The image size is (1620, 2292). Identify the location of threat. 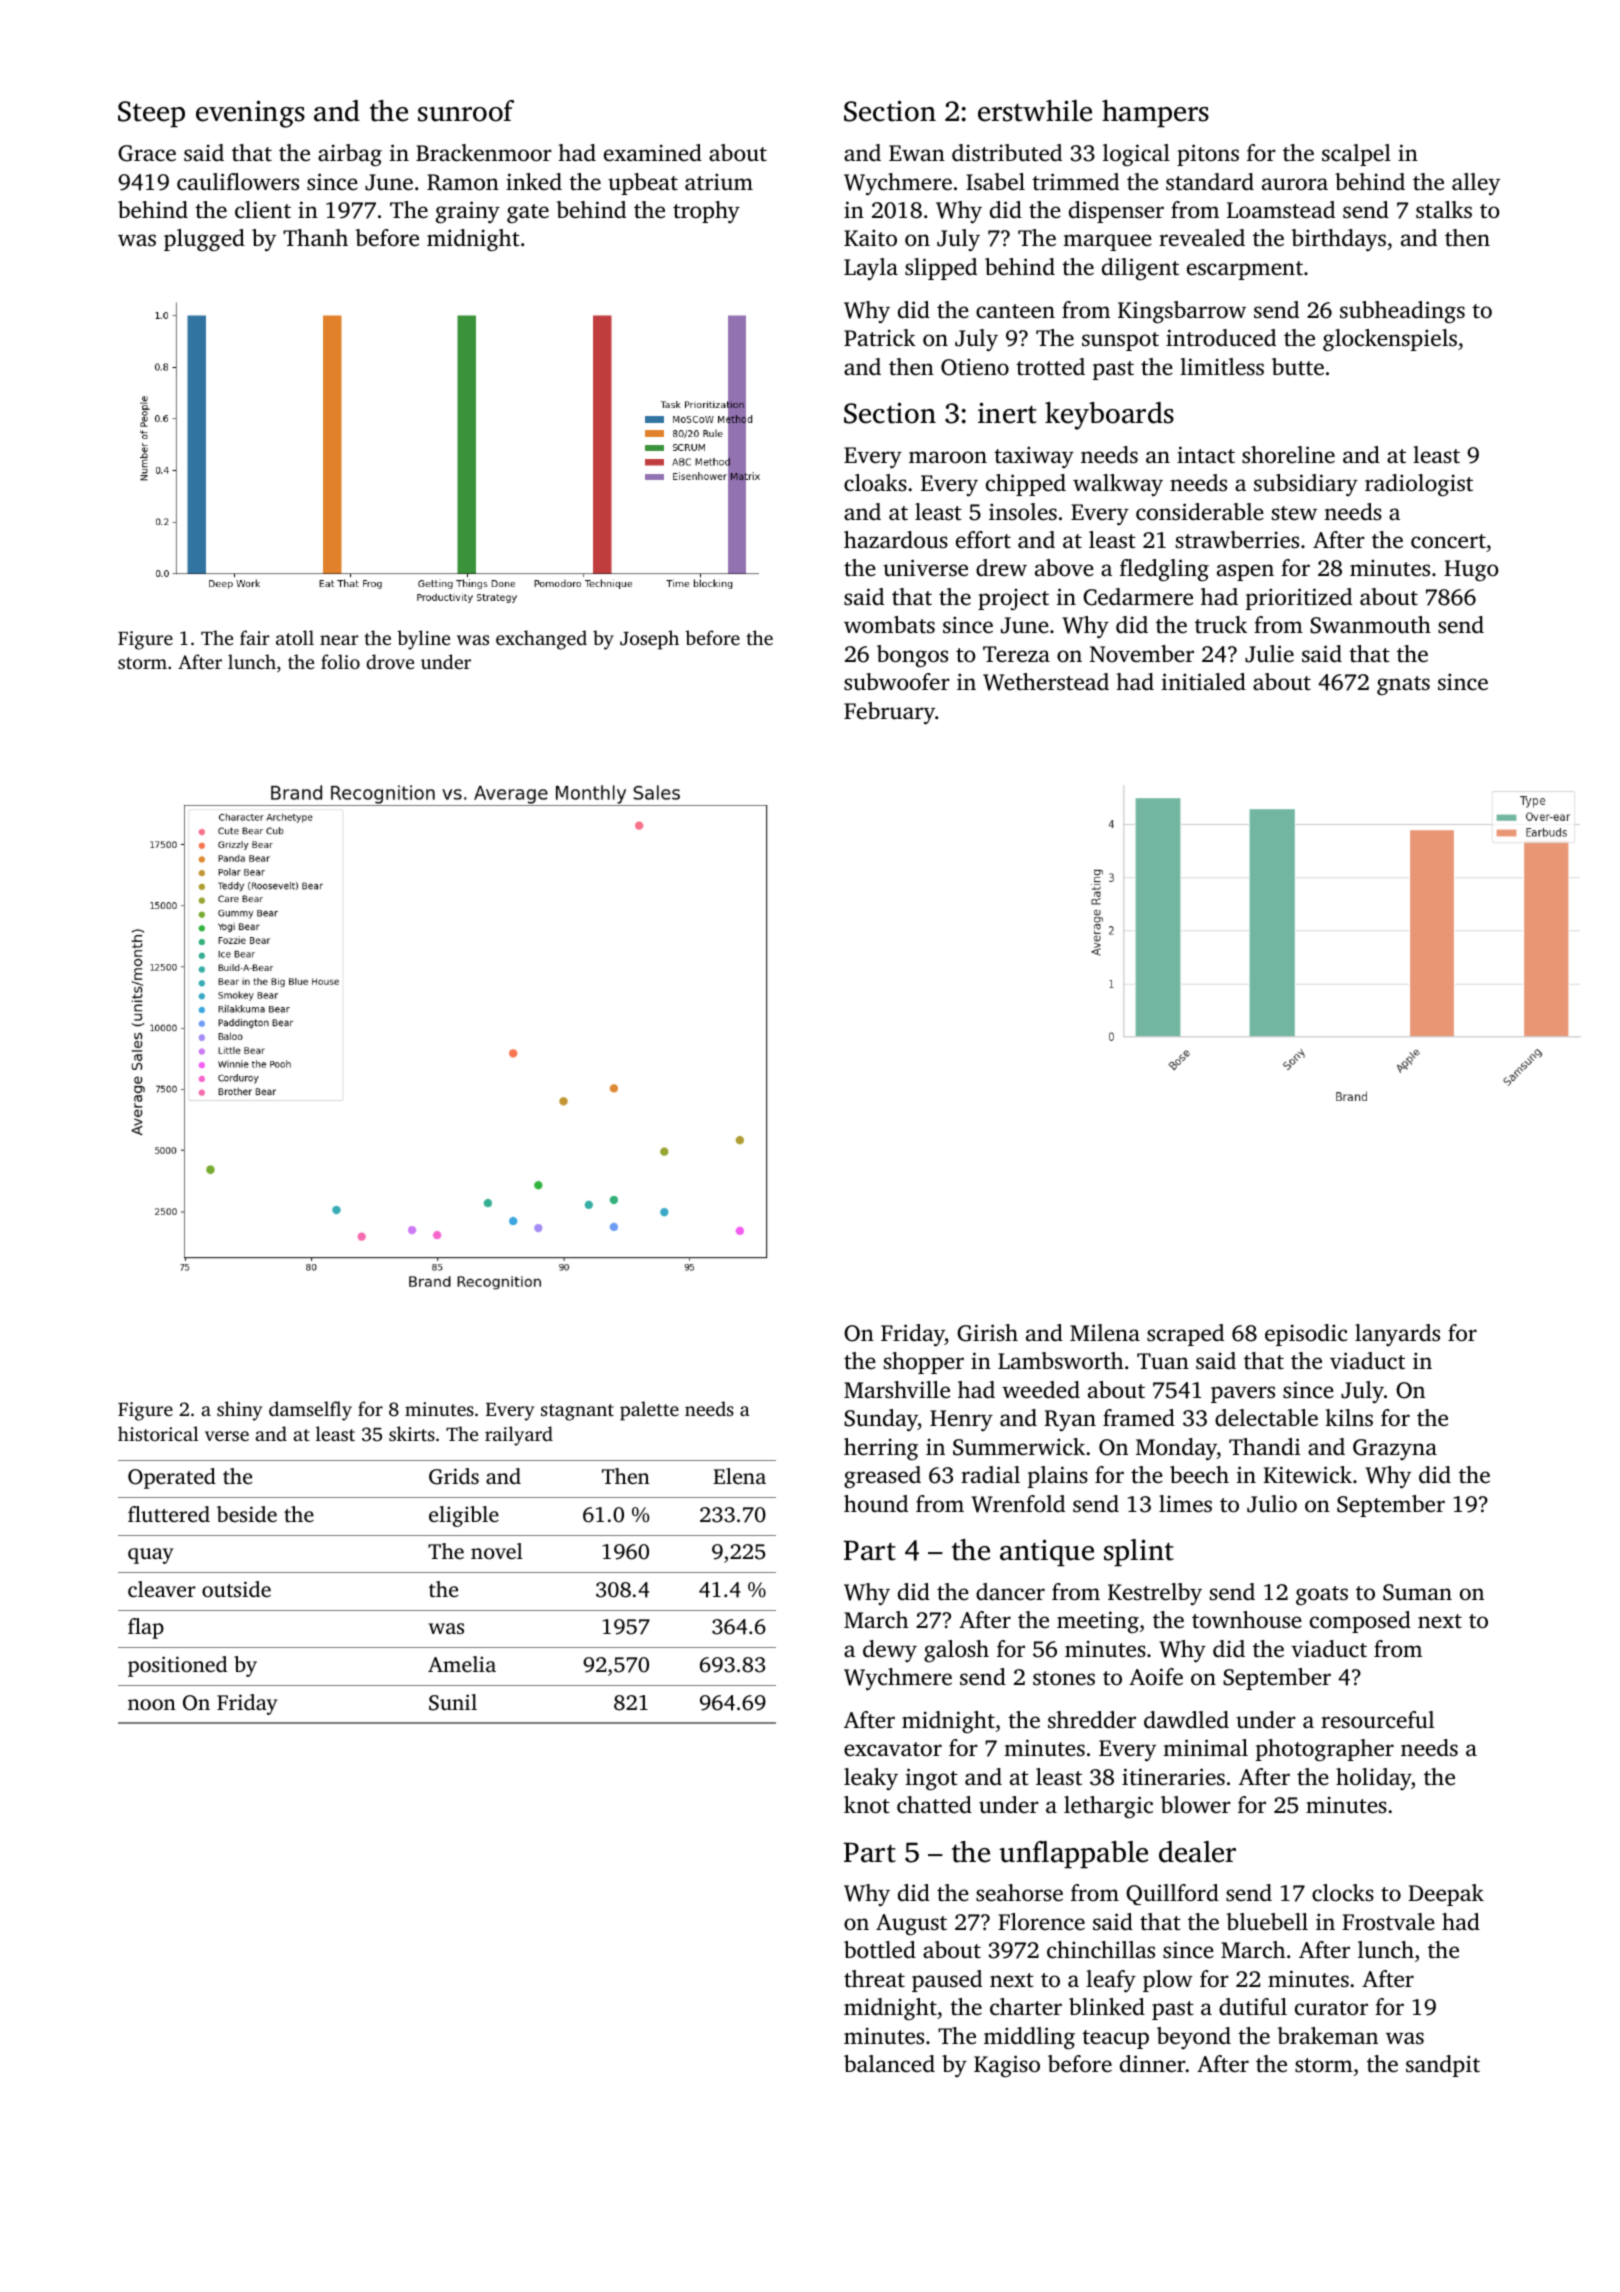
(874, 1978).
